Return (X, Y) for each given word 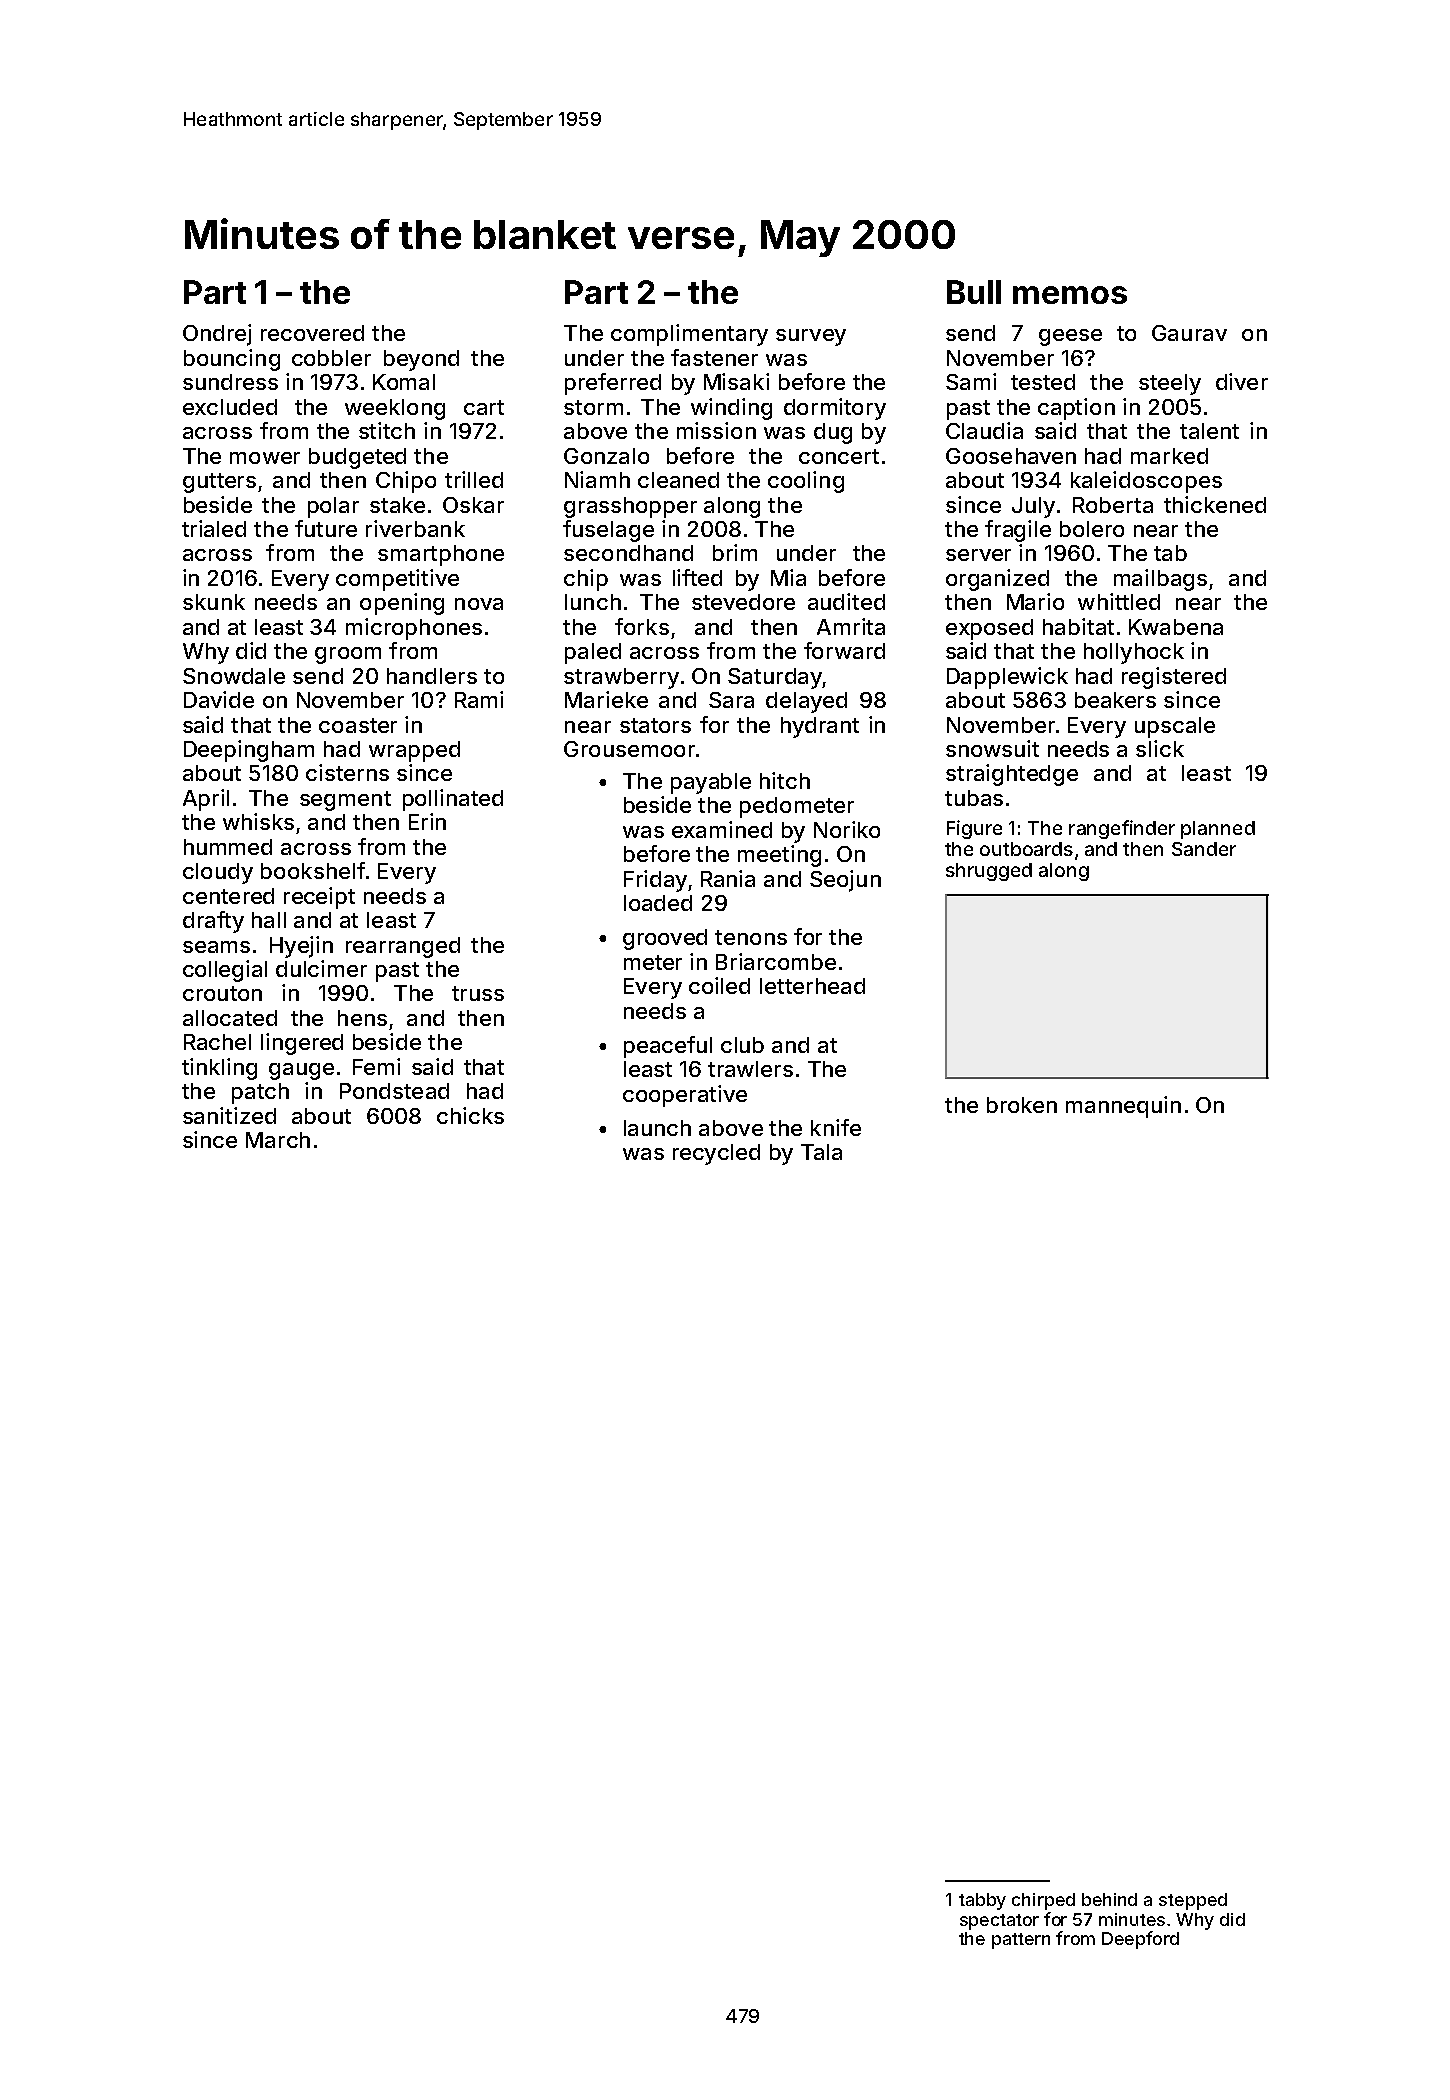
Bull (974, 292)
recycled (716, 1154)
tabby (982, 1901)
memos (1070, 295)
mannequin (1123, 1107)
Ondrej (217, 335)
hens (362, 1018)
